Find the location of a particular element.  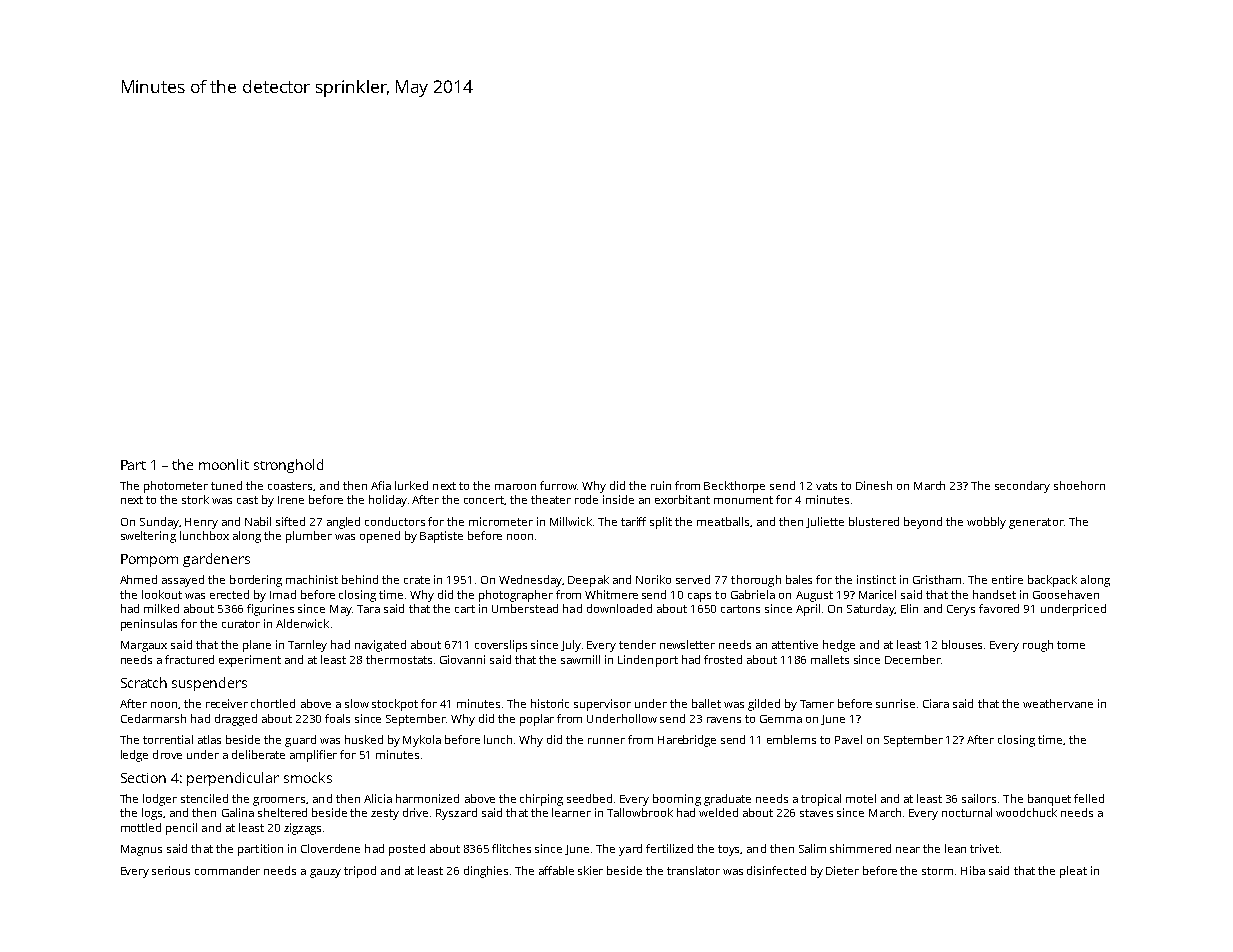

secondary is located at coordinates (1022, 487).
